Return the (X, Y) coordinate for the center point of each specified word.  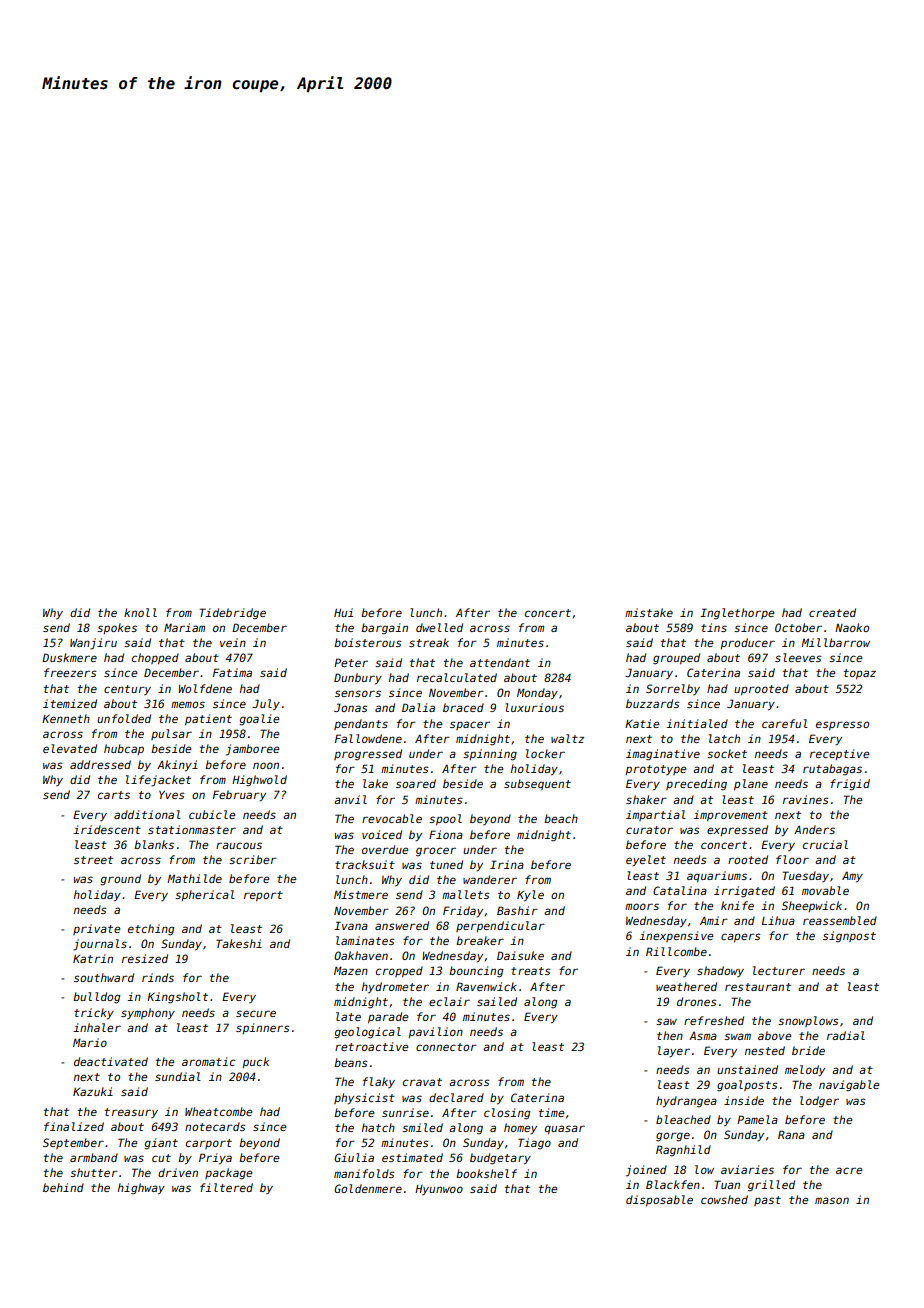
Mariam (184, 627)
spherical (205, 895)
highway (141, 1189)
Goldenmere (368, 1188)
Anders (814, 829)
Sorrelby (673, 689)
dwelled (439, 627)
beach (561, 818)
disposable (659, 1200)
